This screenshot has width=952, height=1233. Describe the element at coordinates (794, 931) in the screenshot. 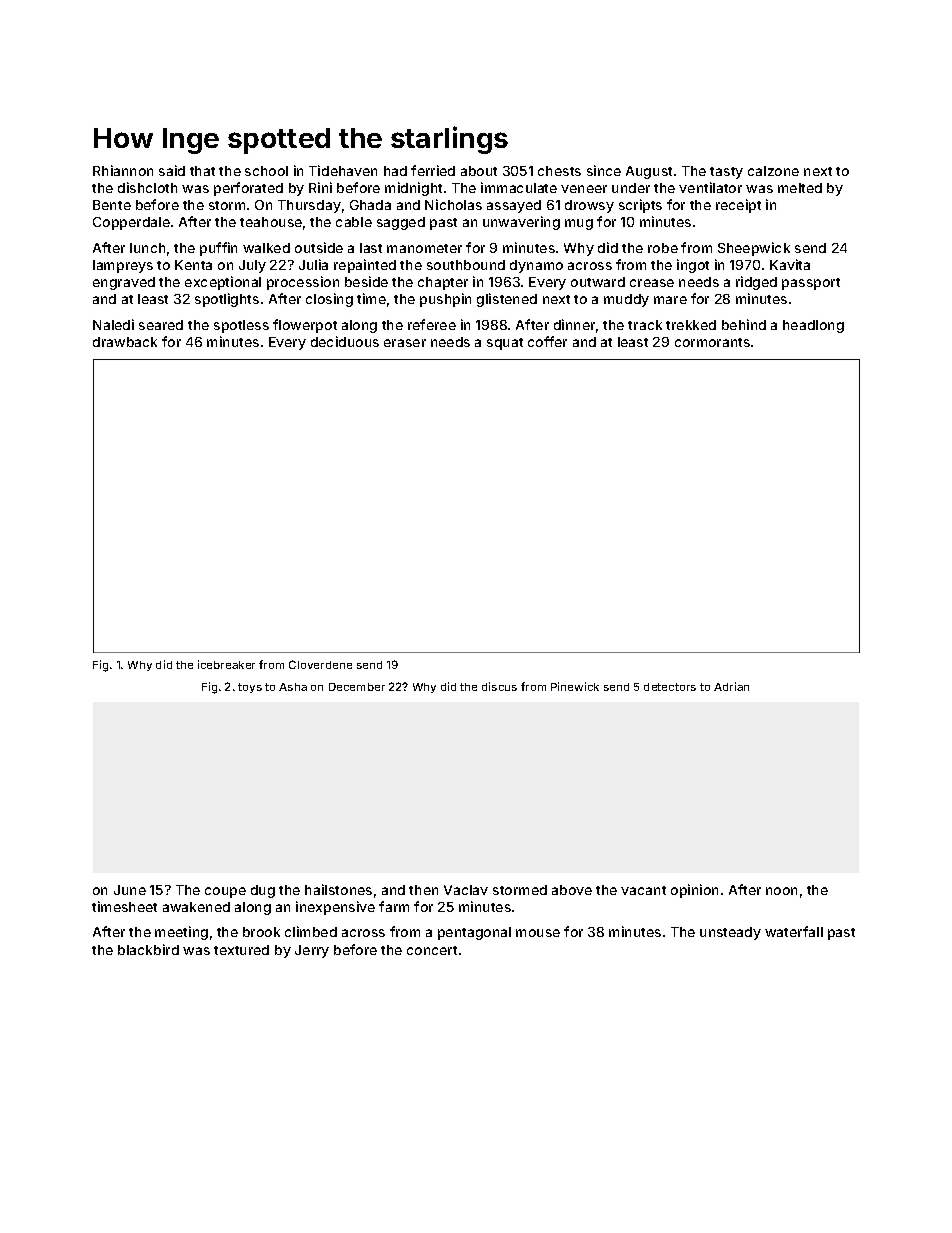

I see `waterfall` at that location.
